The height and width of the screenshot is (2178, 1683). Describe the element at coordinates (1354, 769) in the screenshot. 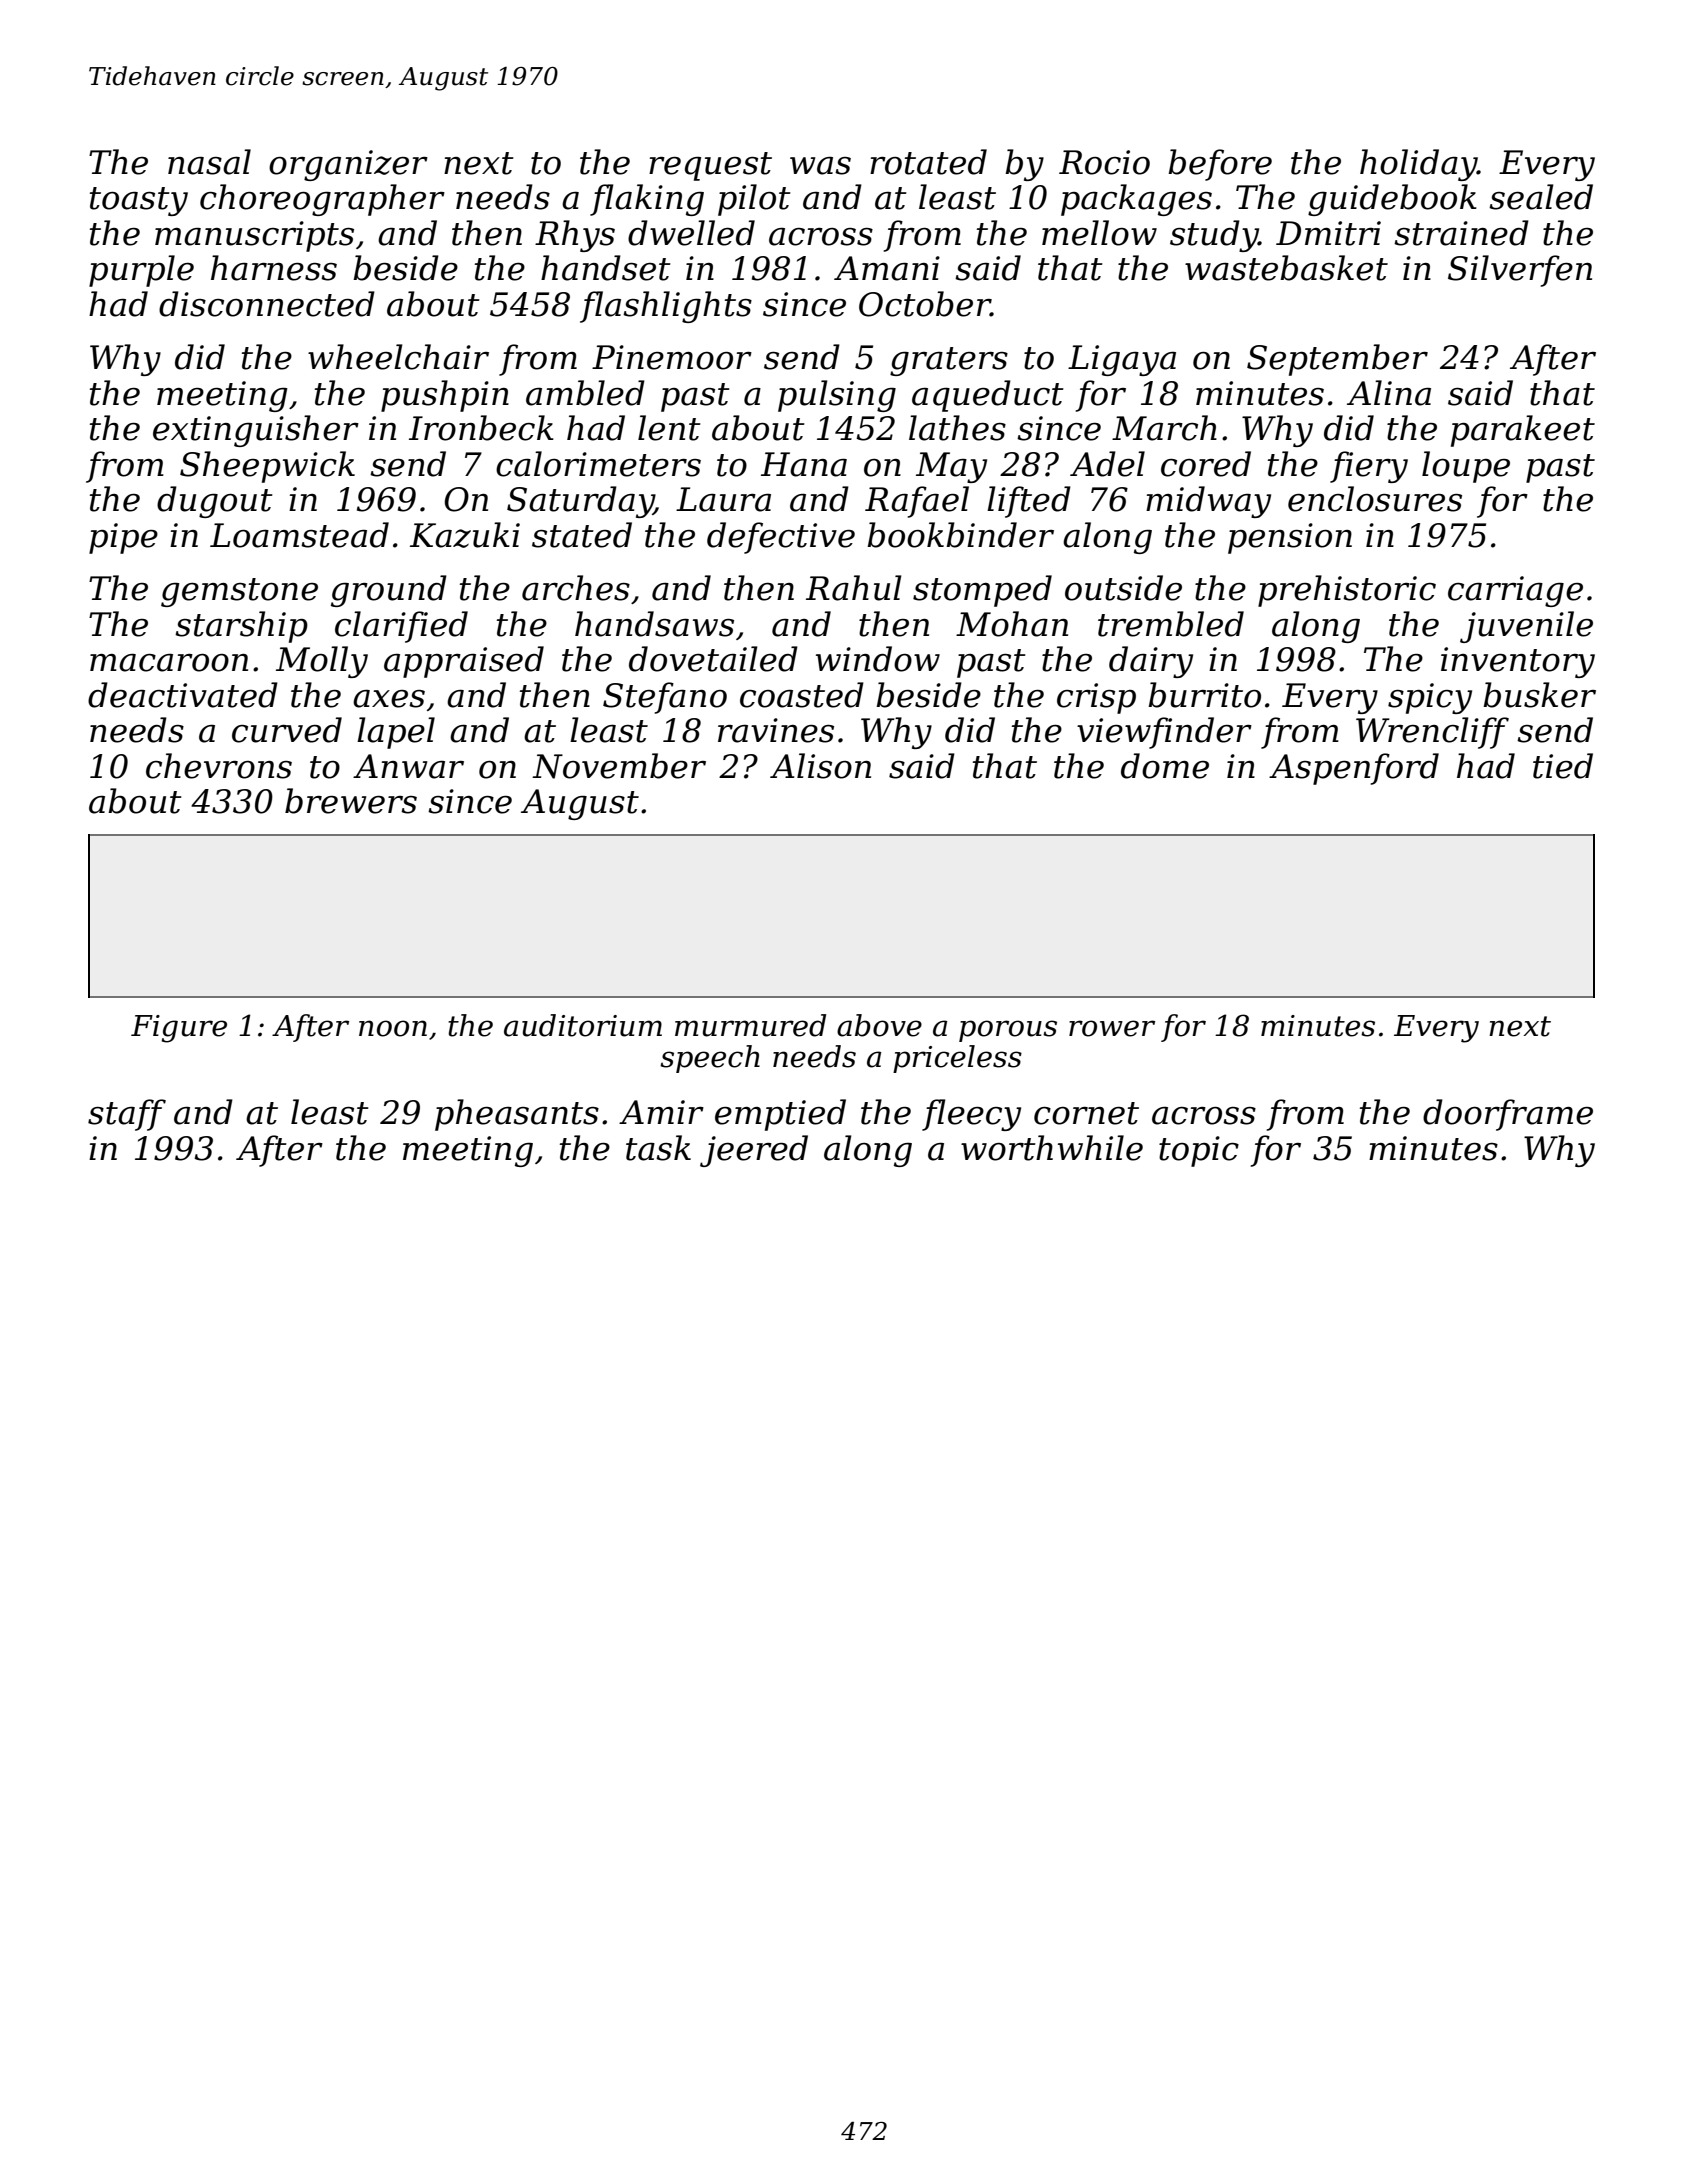

I see `Aspenford` at that location.
